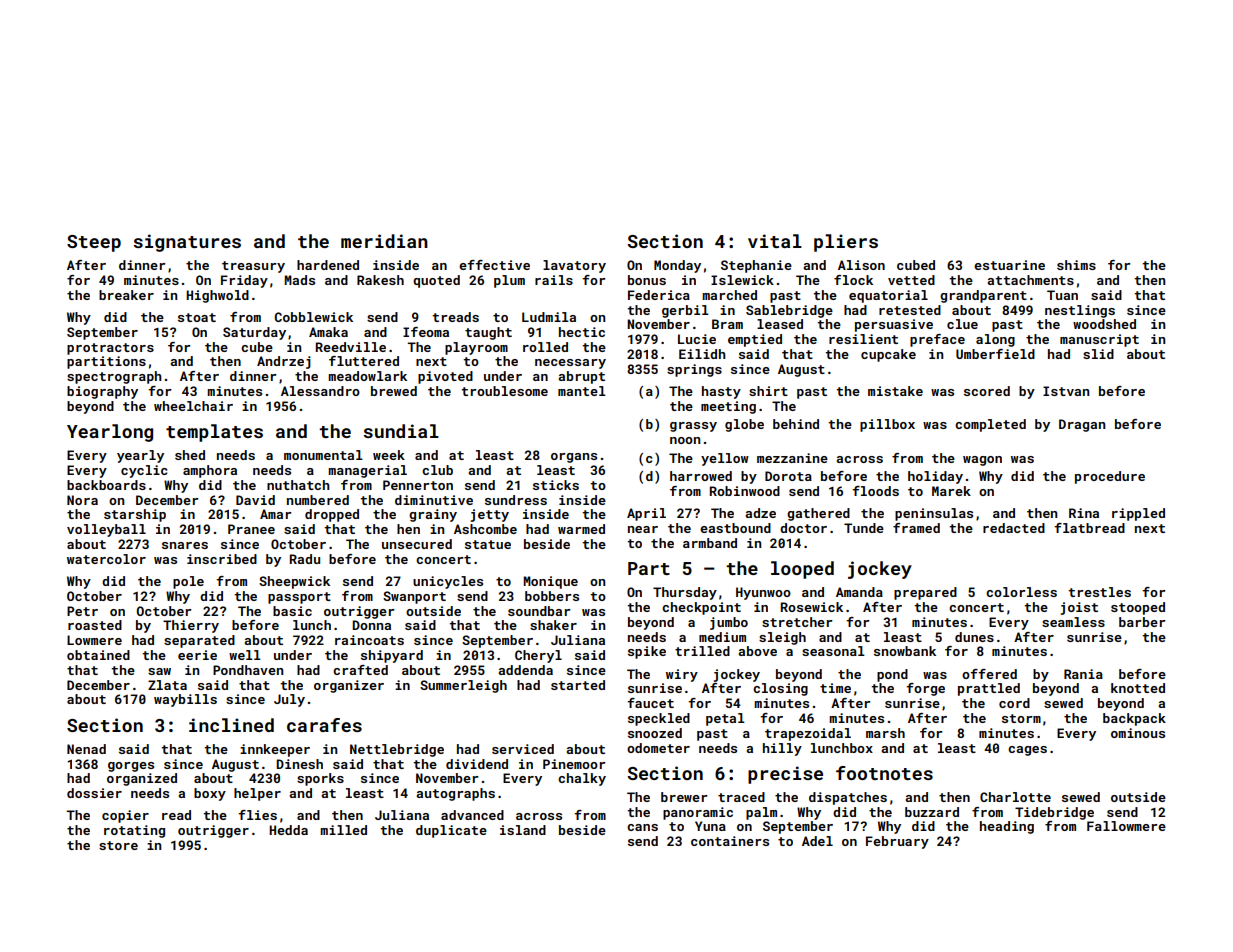  I want to click on plum, so click(509, 281).
